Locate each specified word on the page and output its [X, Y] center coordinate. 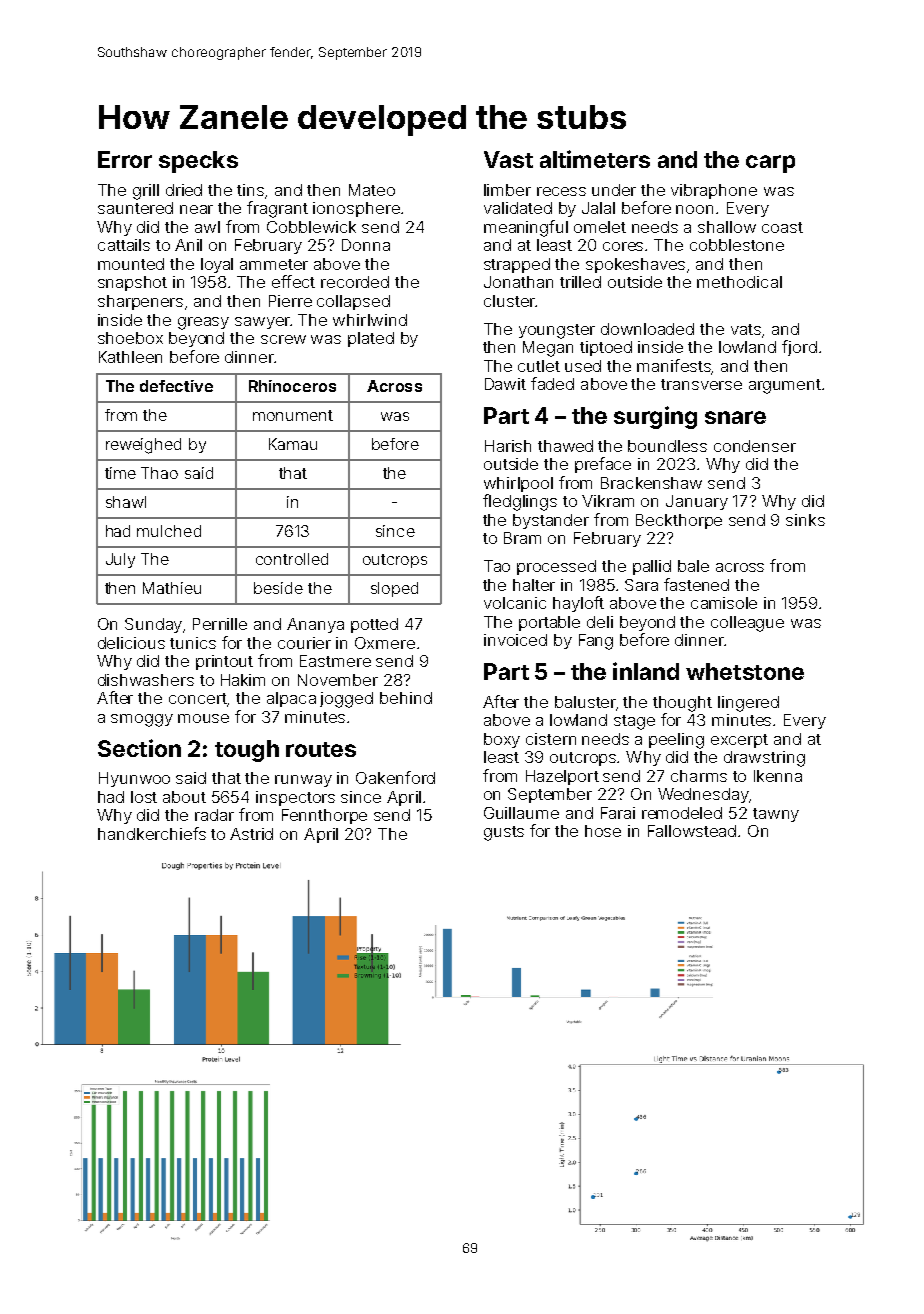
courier [304, 643]
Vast [508, 159]
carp [770, 164]
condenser [755, 446]
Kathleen [130, 357]
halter [534, 585]
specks [198, 162]
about [184, 797]
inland [646, 671]
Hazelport [562, 777]
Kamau [293, 444]
